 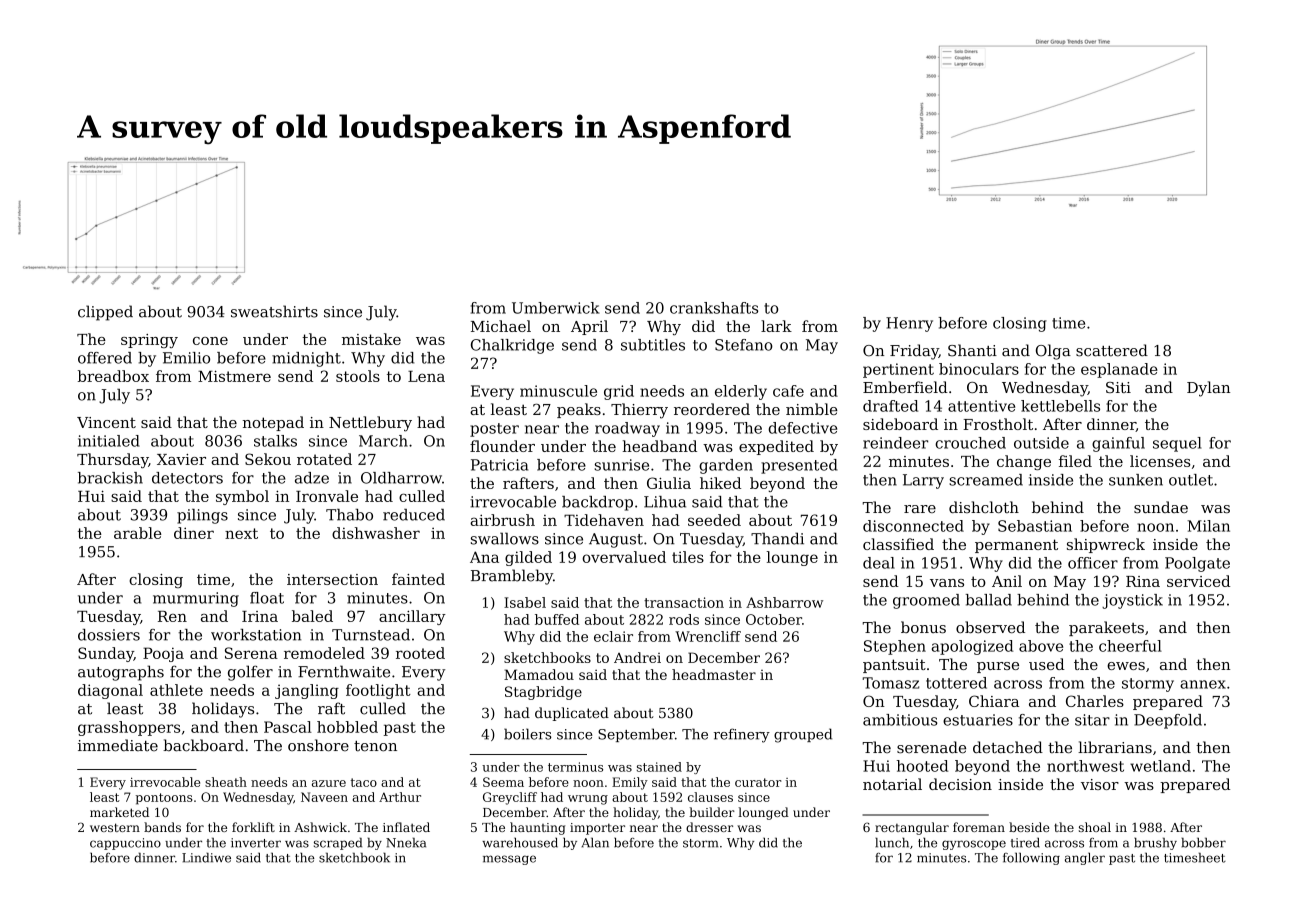 What do you see at coordinates (776, 326) in the screenshot?
I see `lark` at bounding box center [776, 326].
